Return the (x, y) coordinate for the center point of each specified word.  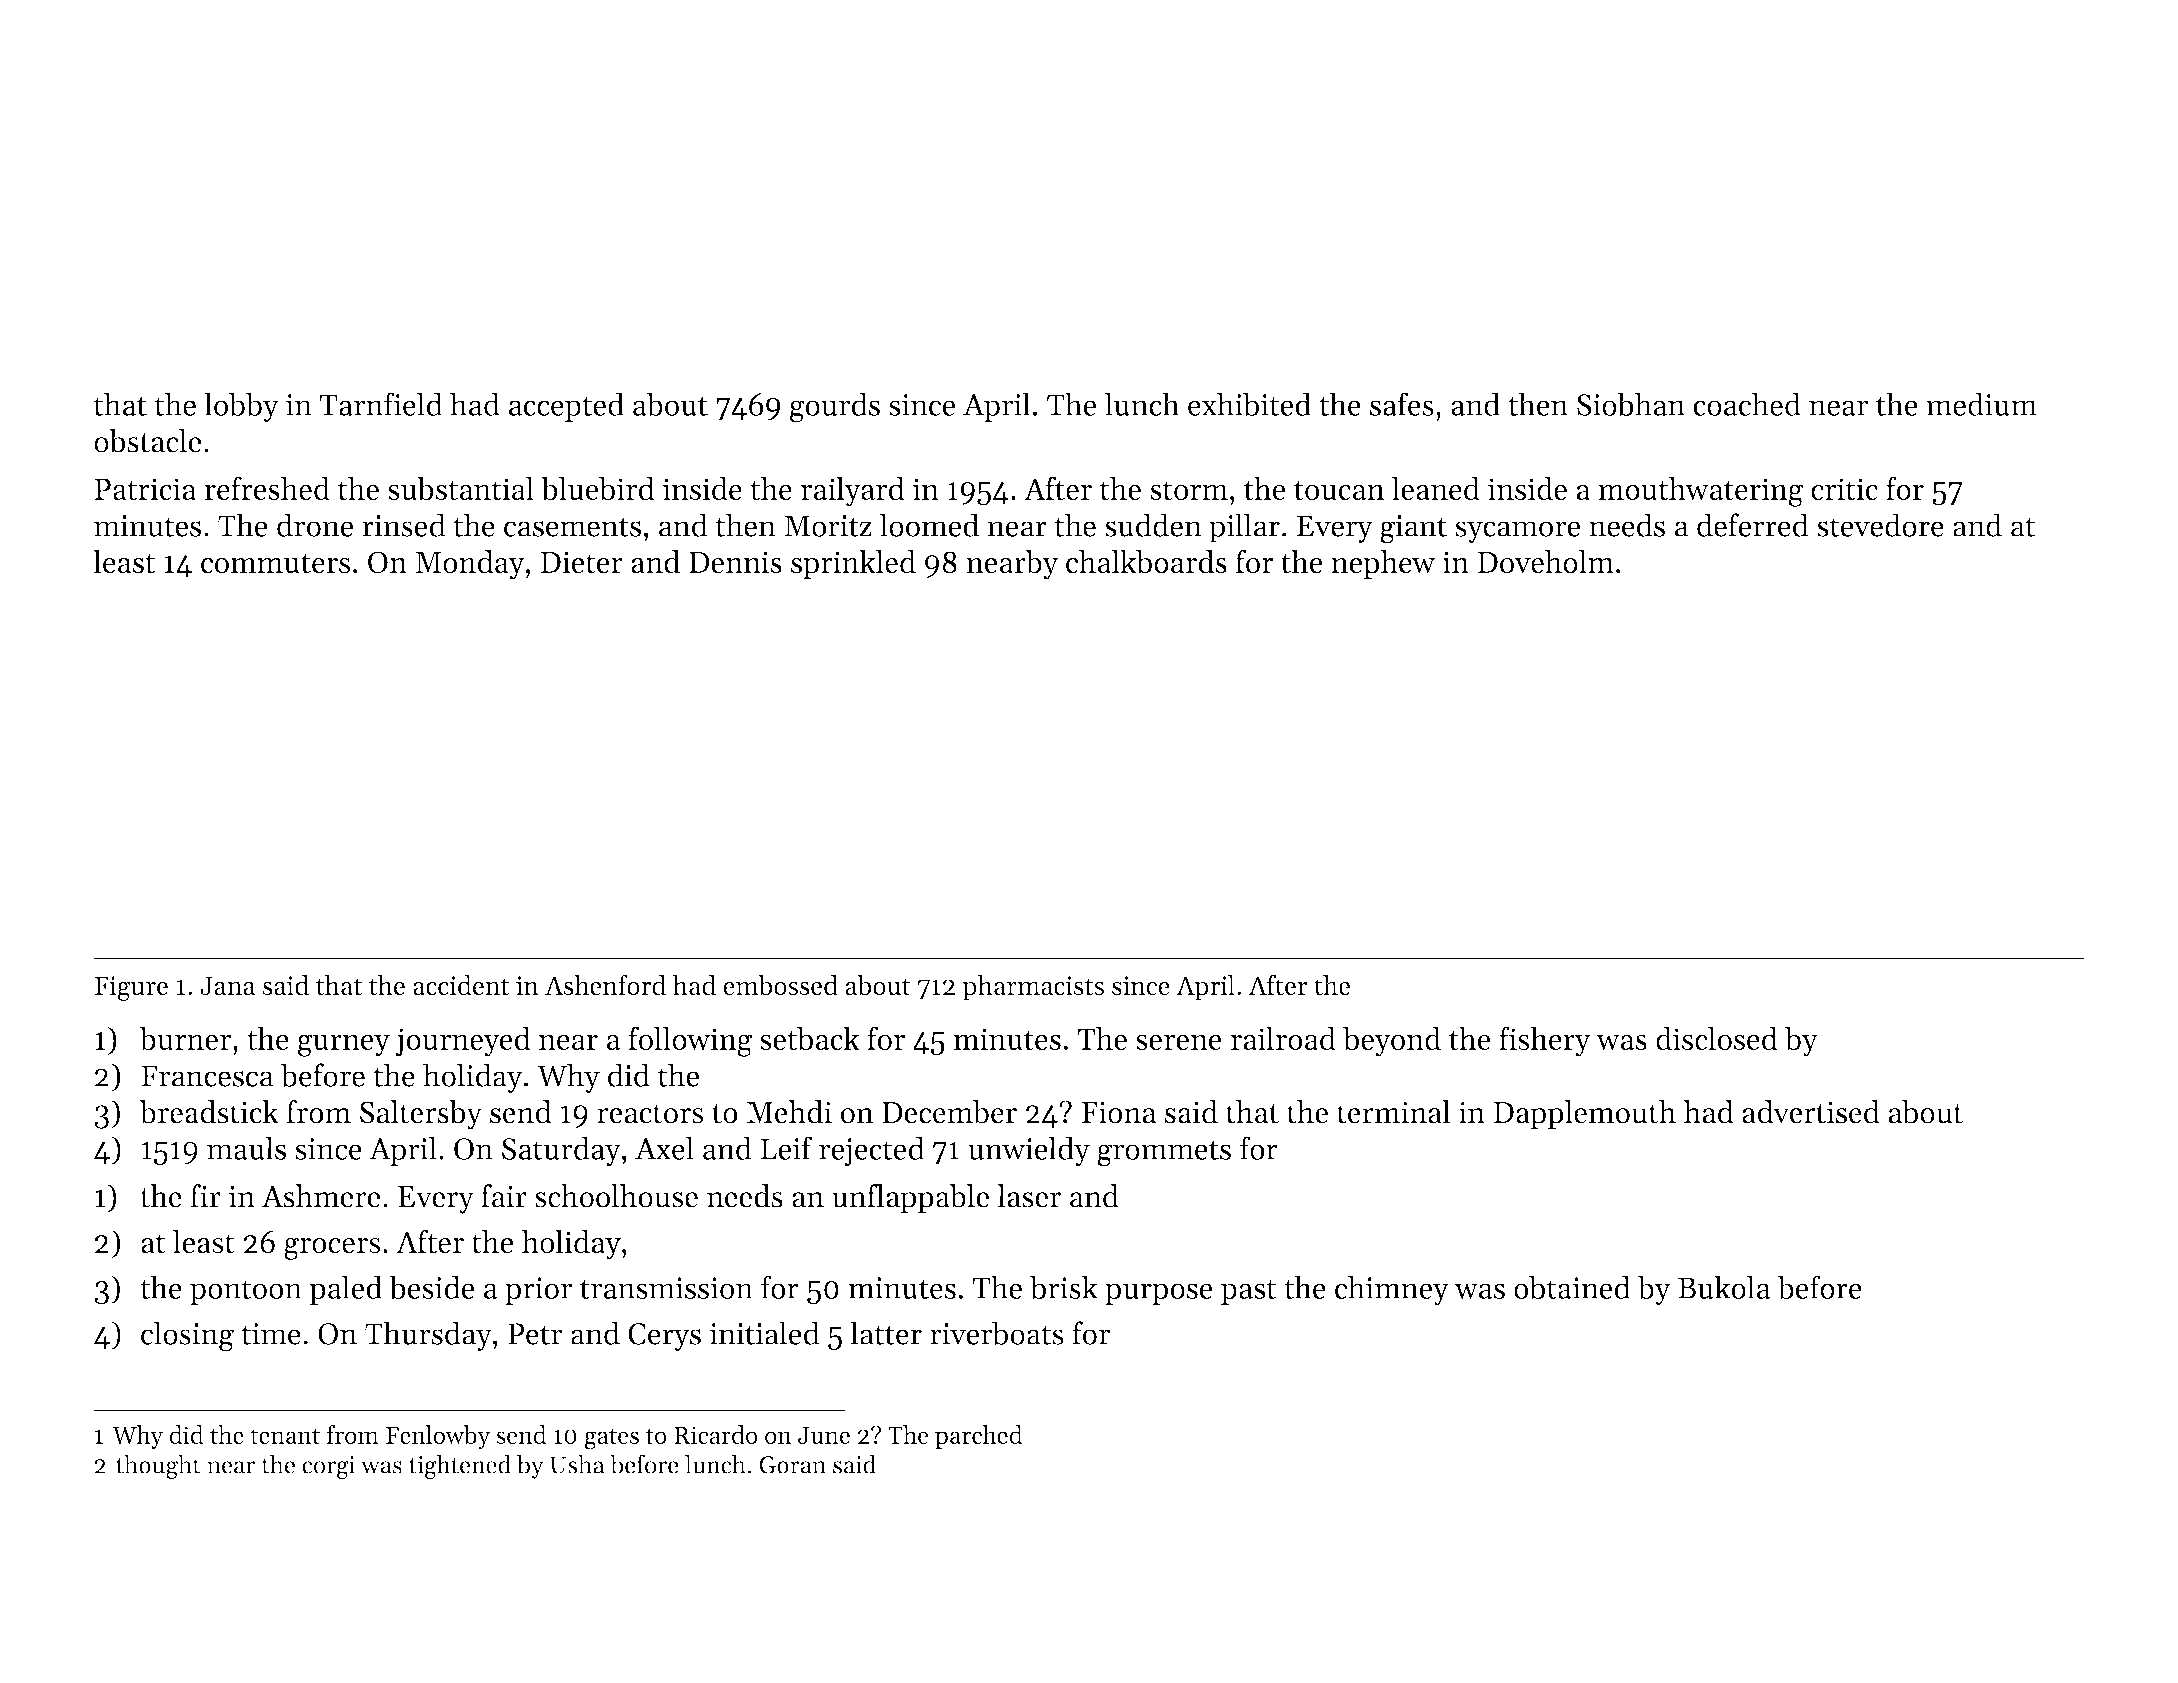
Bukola (1724, 1287)
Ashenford (605, 985)
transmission (666, 1288)
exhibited (1249, 404)
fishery (1545, 1041)
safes (1402, 404)
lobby (241, 407)
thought (158, 1466)
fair (504, 1196)
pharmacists (1033, 988)
